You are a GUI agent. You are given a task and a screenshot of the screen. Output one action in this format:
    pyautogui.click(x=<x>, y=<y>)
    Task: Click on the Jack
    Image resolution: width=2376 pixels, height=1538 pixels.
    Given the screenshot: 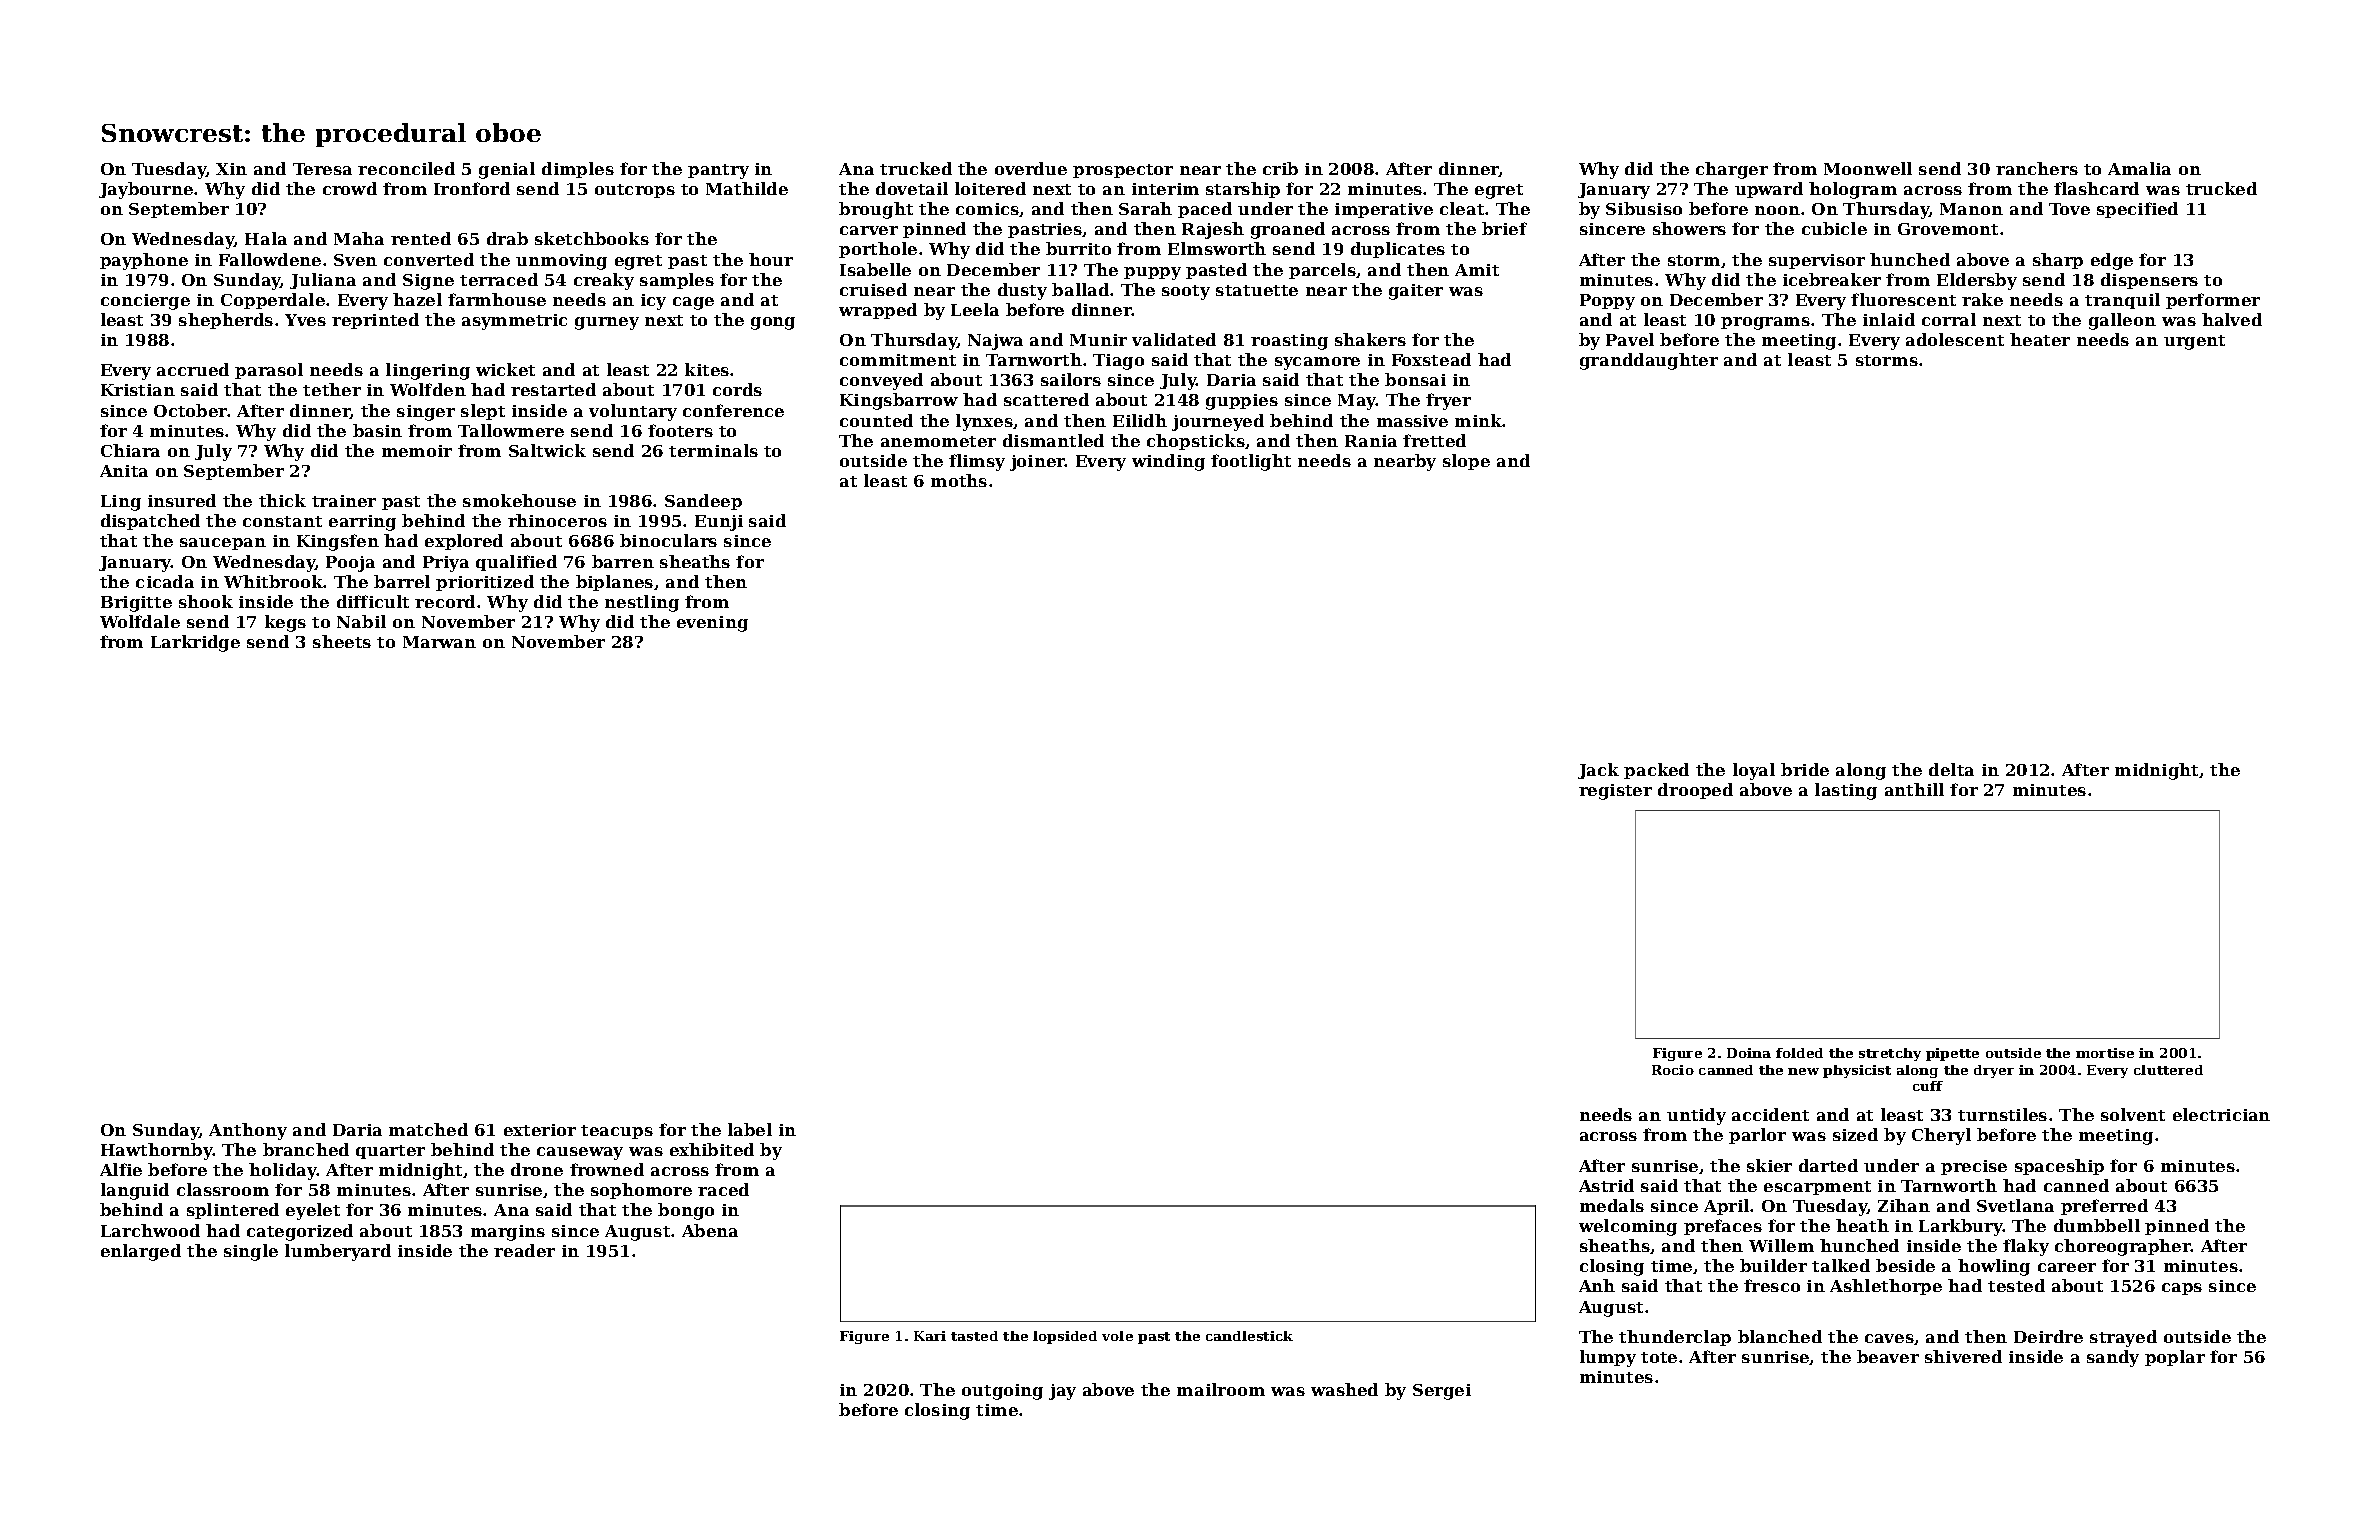 What is the action you would take?
    pyautogui.click(x=1598, y=771)
